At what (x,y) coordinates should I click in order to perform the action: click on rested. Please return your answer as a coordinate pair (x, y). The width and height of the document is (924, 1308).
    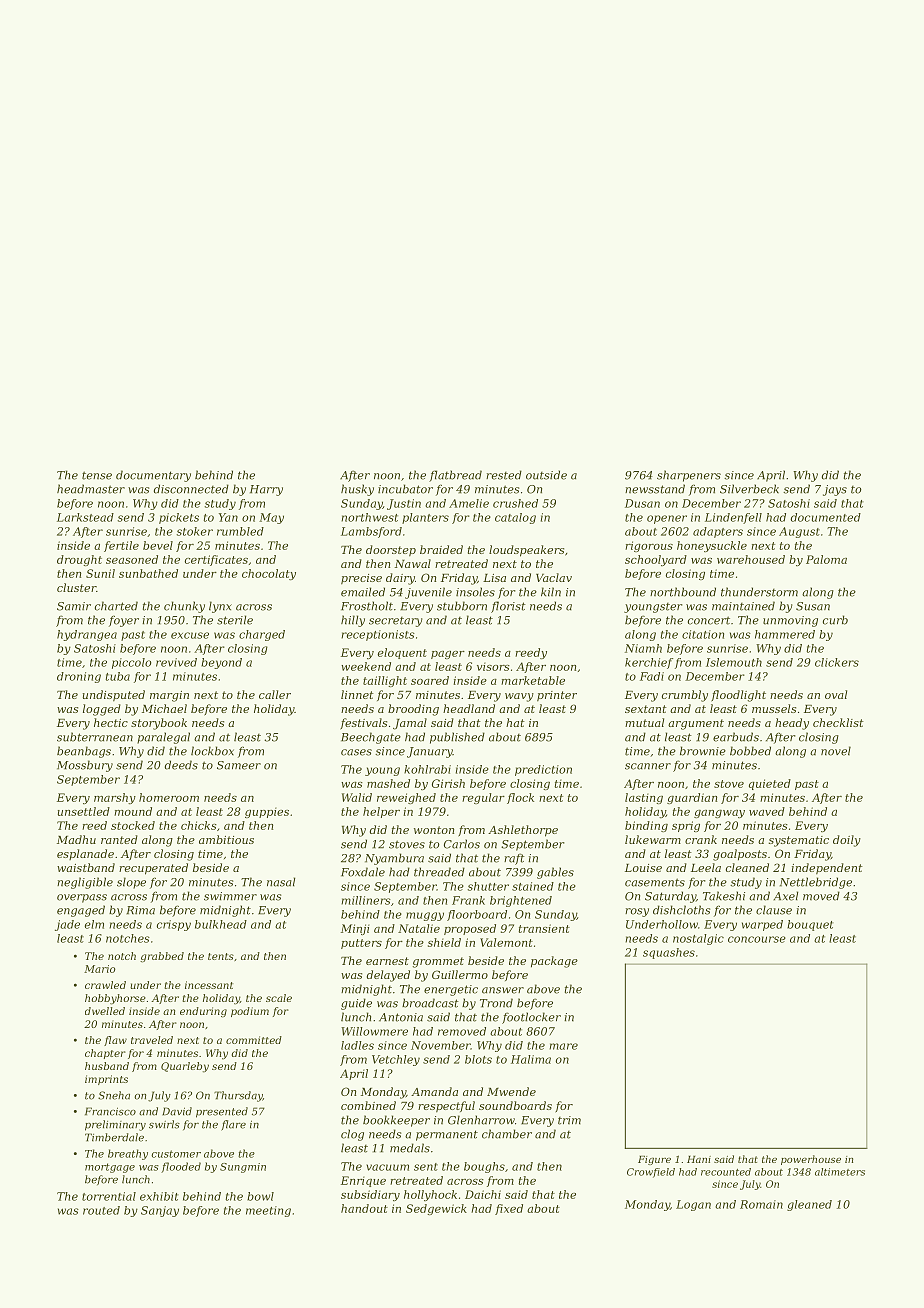
    Looking at the image, I should click on (504, 475).
